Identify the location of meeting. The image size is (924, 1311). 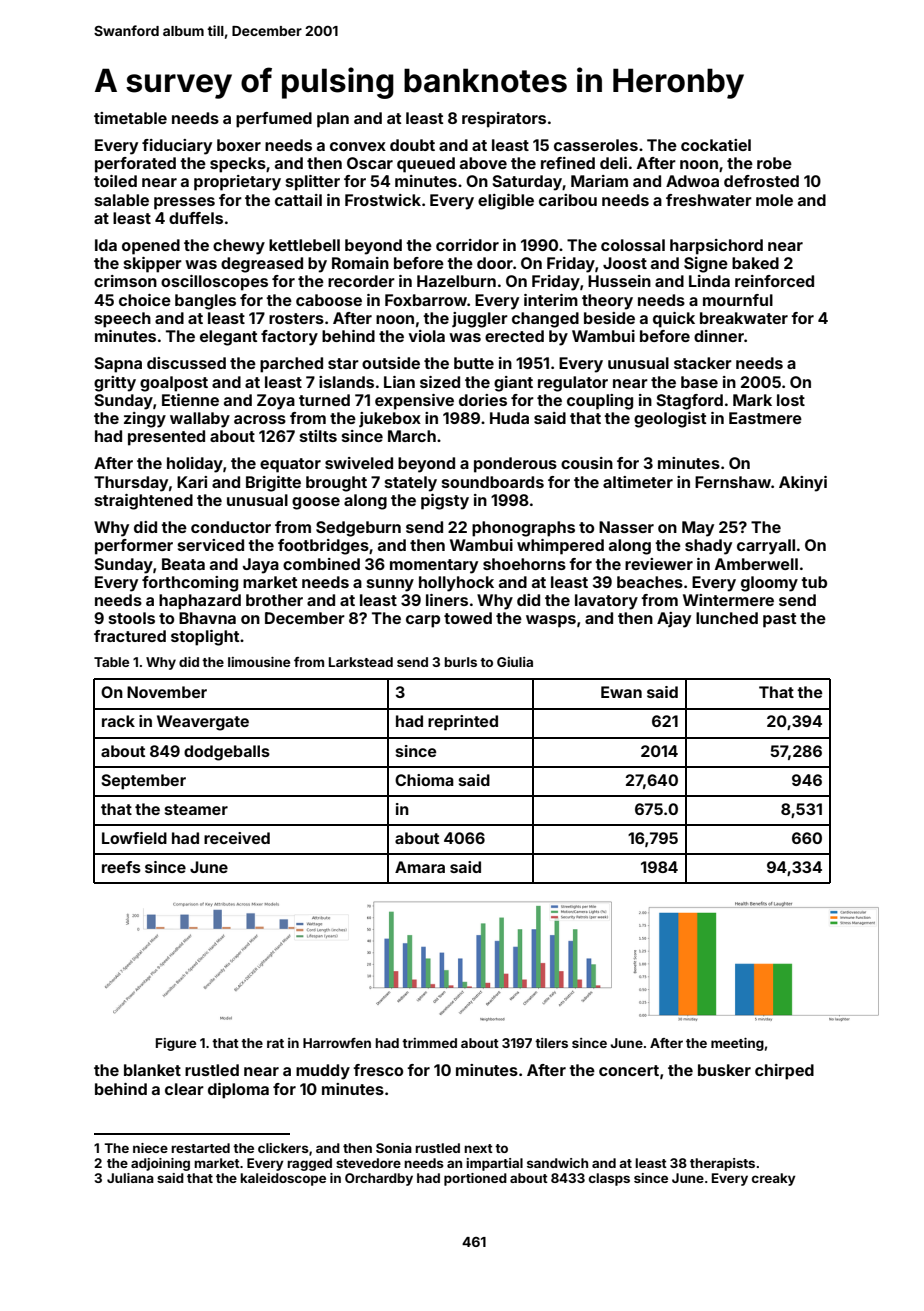
(737, 1044).
